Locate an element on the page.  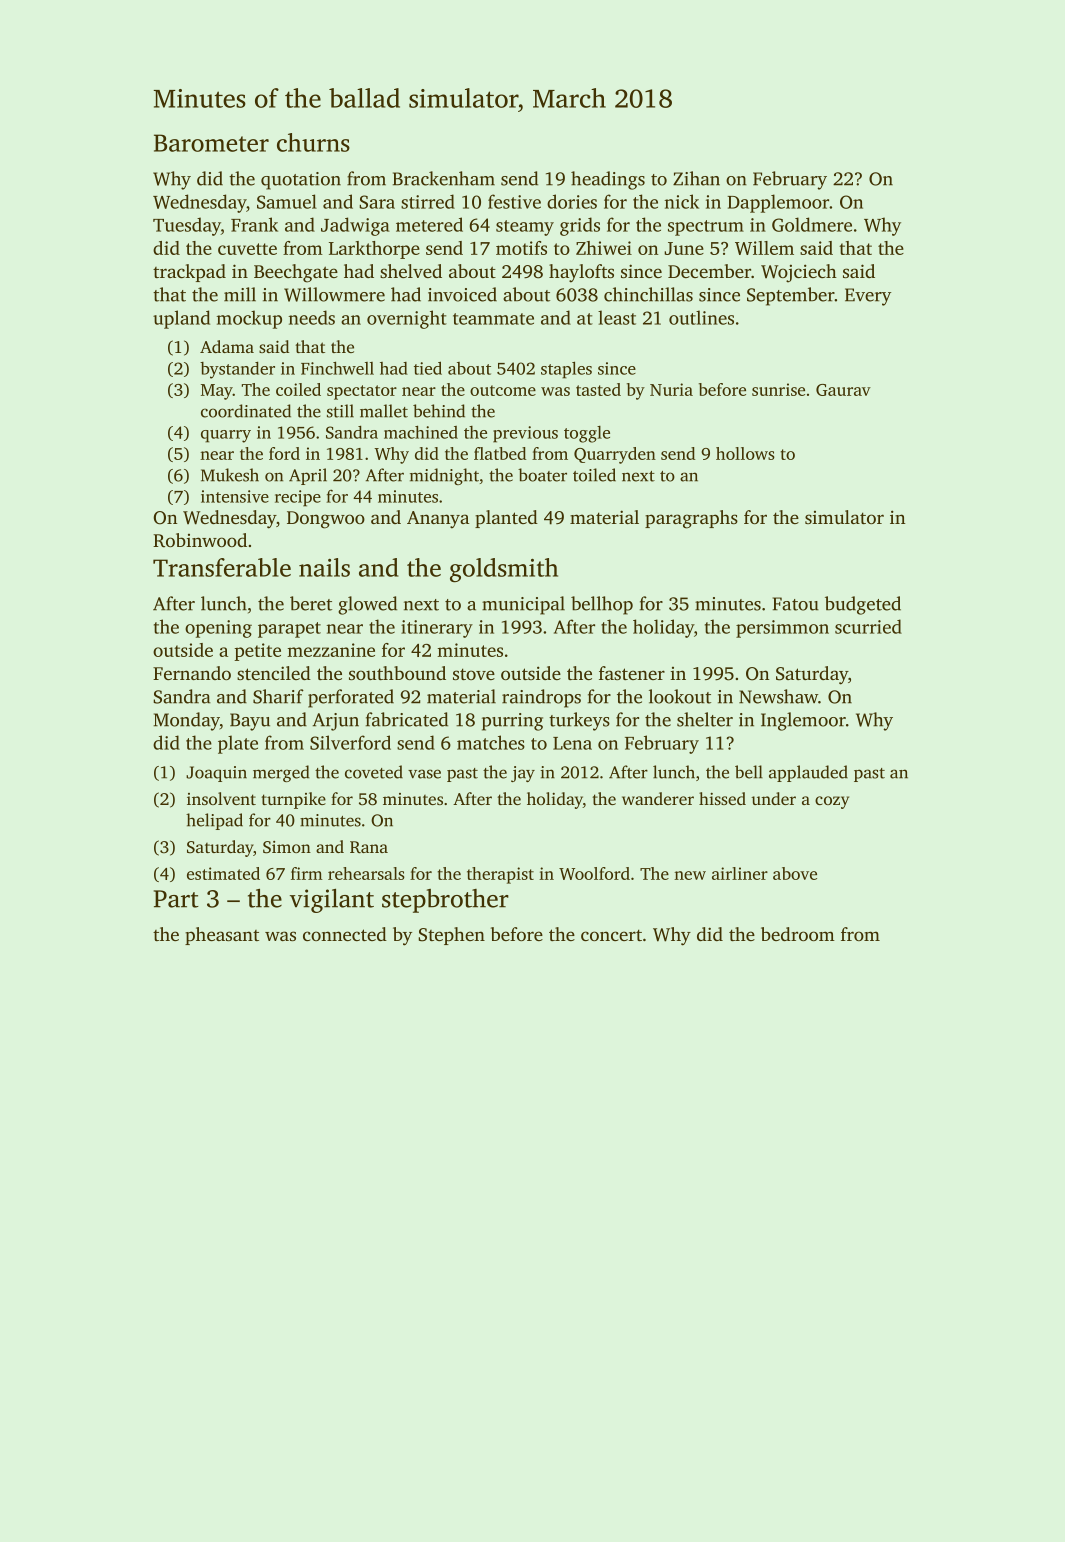
sunrise is located at coordinates (778, 389).
